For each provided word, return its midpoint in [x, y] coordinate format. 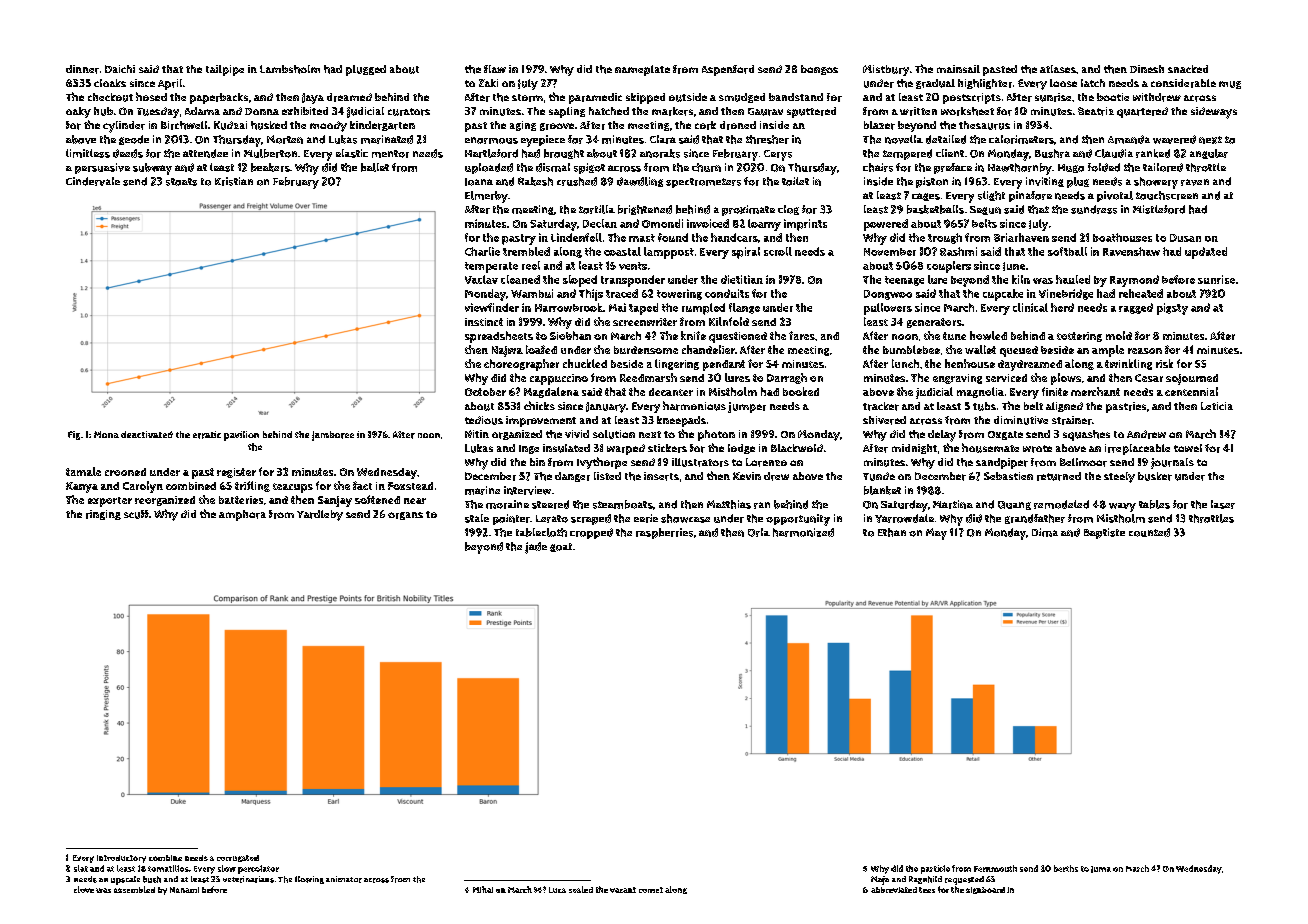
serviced [1006, 378]
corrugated [238, 858]
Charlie [482, 251]
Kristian [234, 181]
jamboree [333, 436]
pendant [724, 365]
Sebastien [1008, 476]
